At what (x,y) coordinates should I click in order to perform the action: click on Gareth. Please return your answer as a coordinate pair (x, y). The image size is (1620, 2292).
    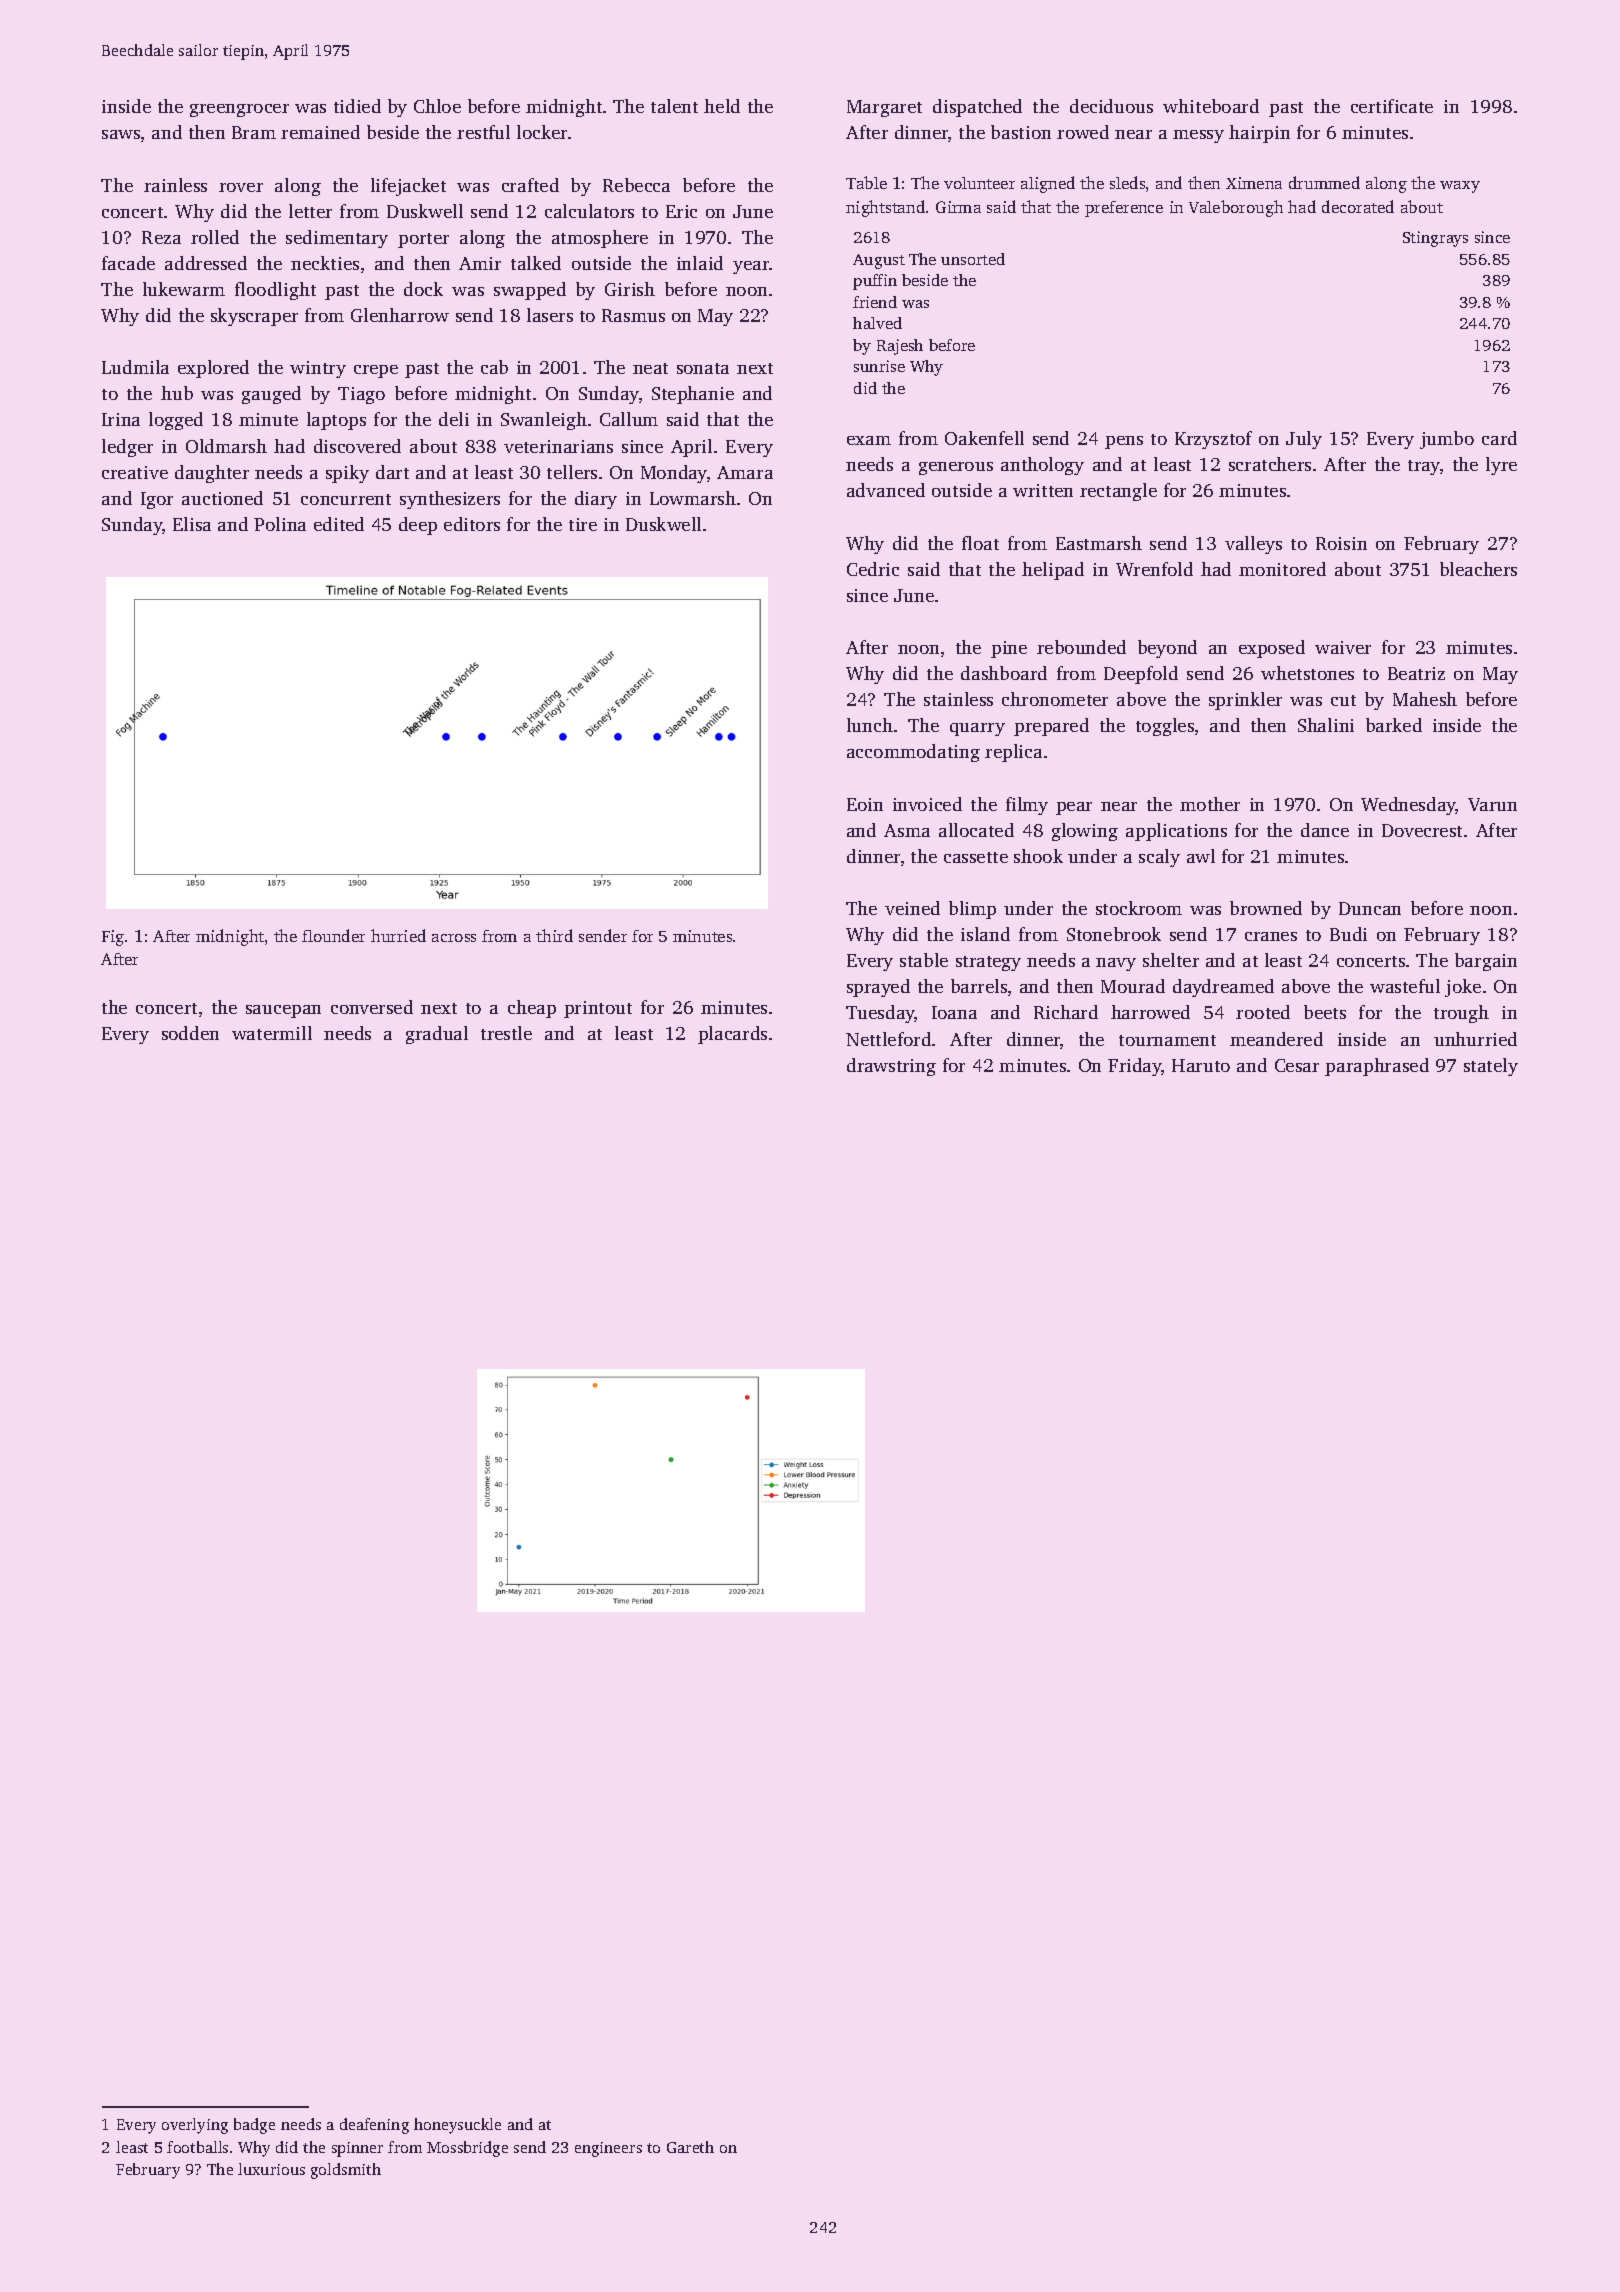
    Looking at the image, I should click on (690, 2147).
